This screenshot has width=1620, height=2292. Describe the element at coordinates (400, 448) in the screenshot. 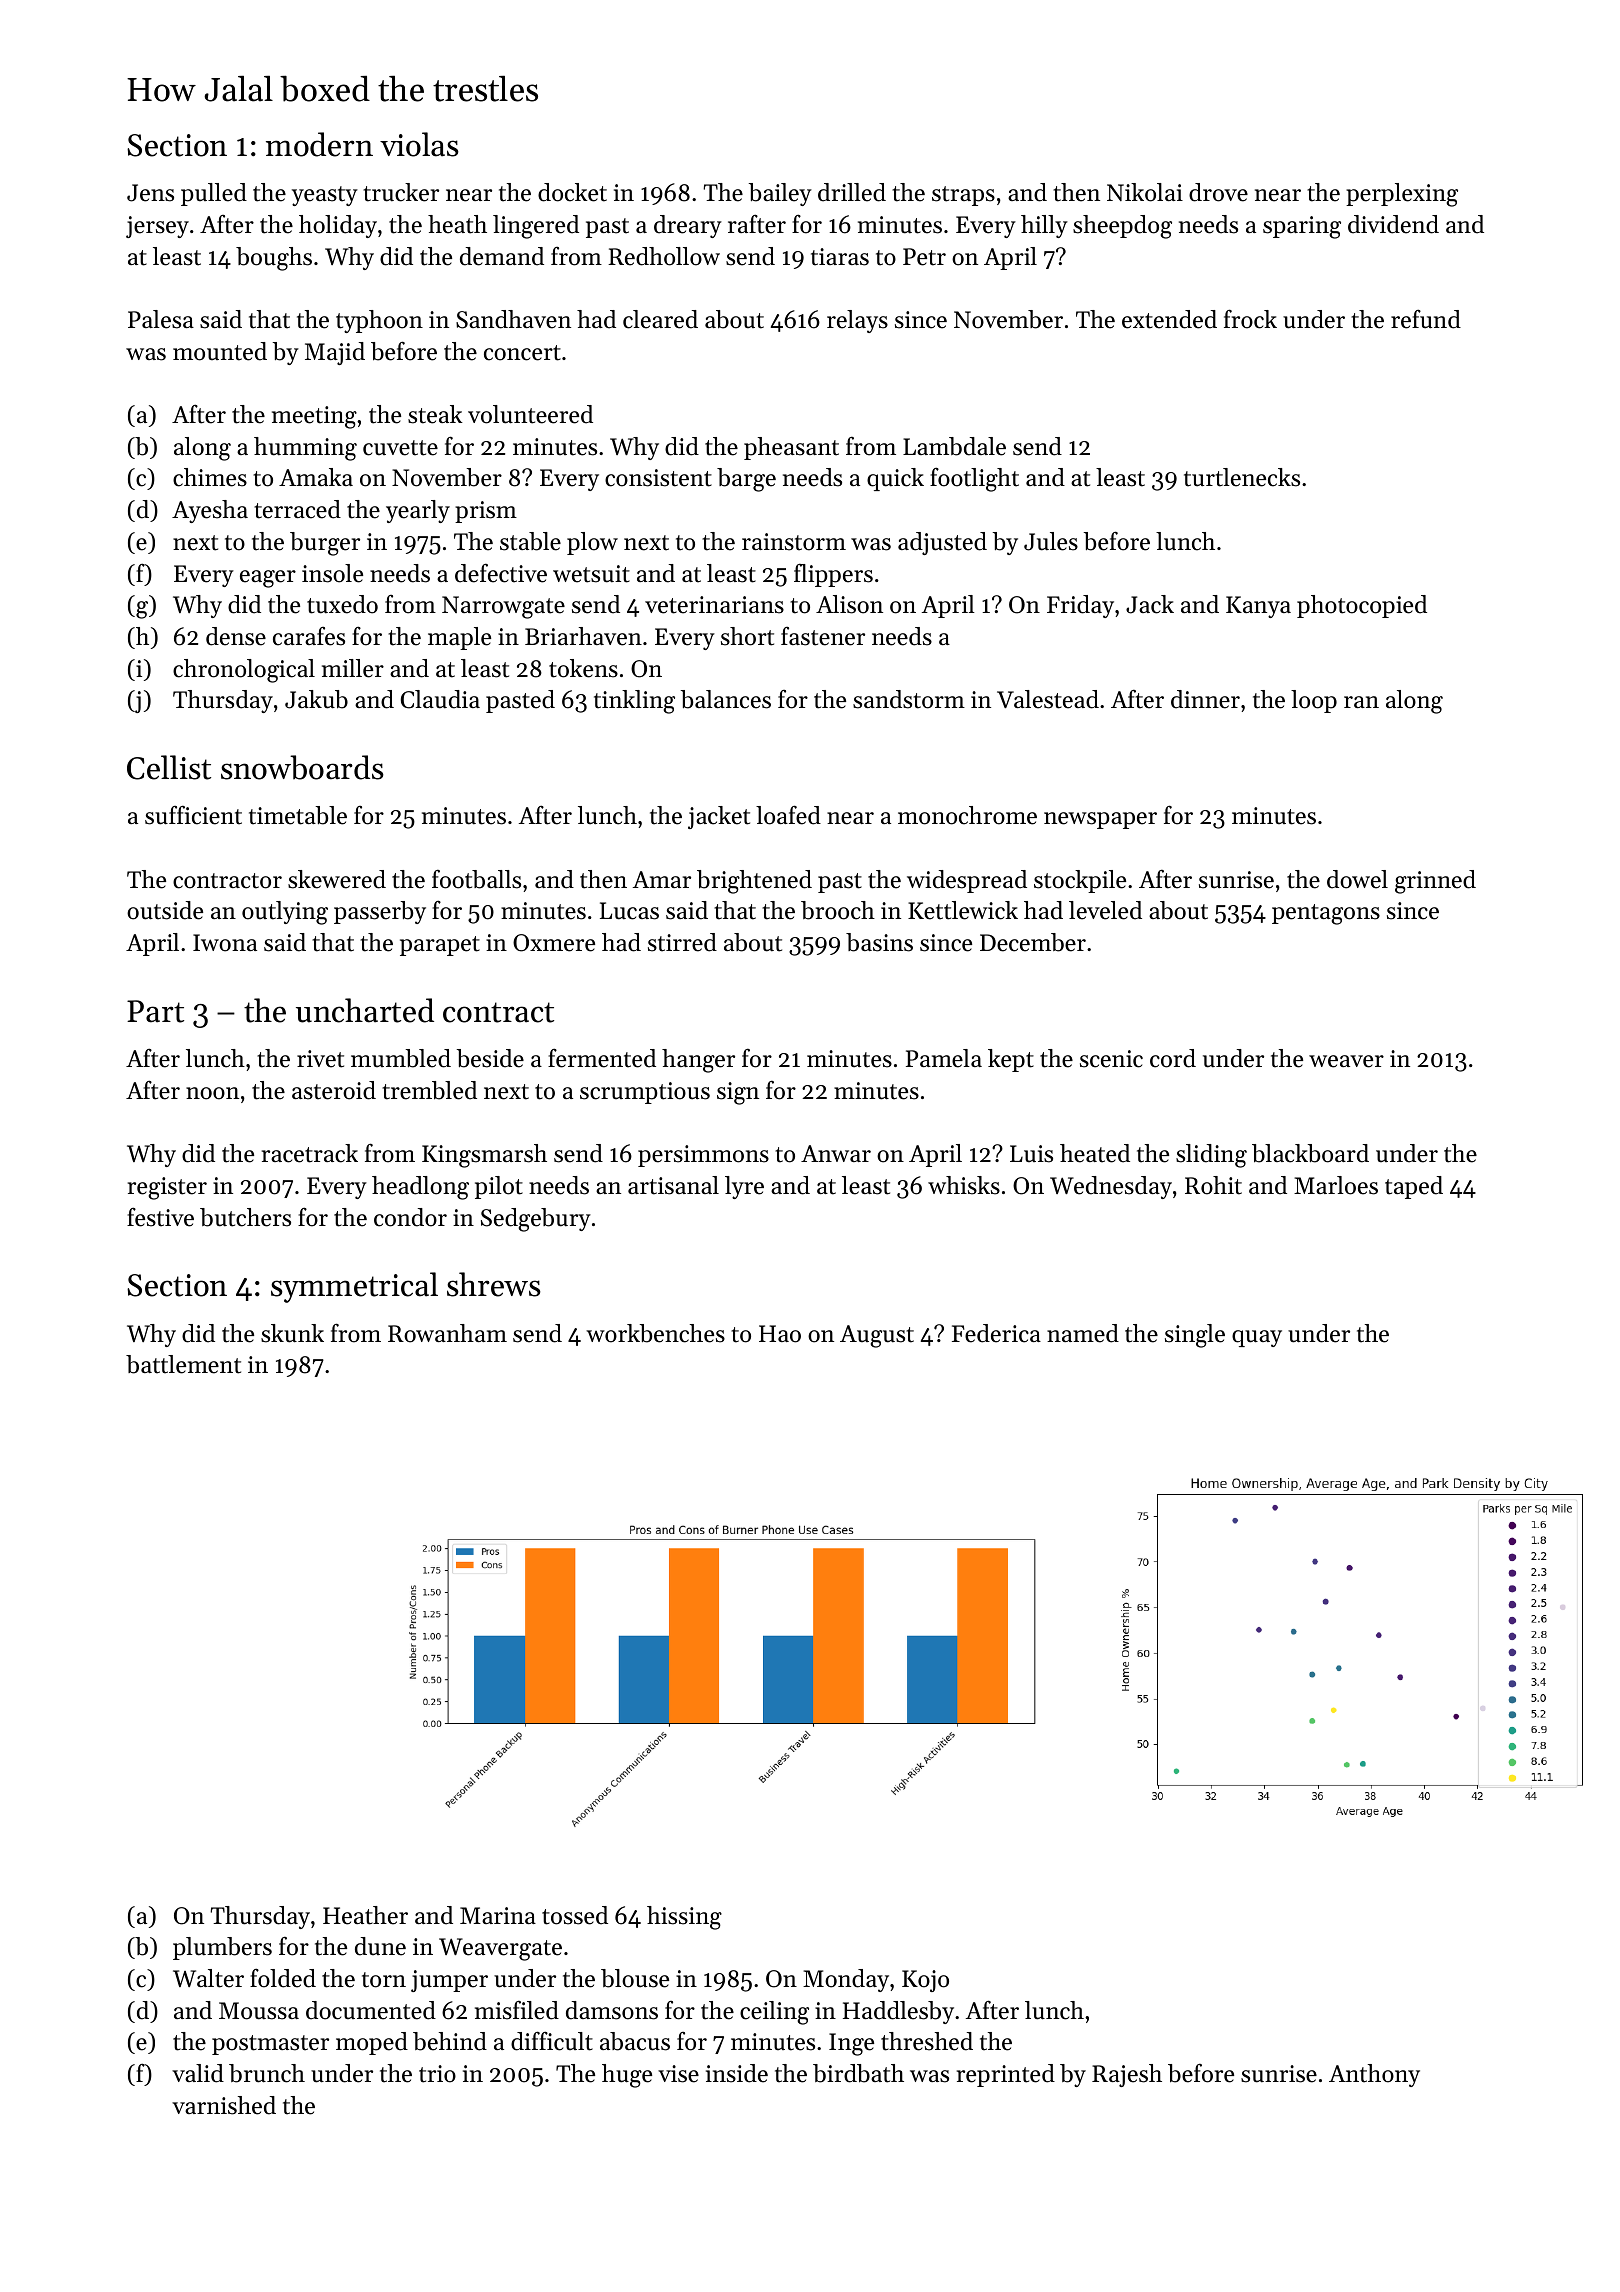

I see `cuvette` at that location.
